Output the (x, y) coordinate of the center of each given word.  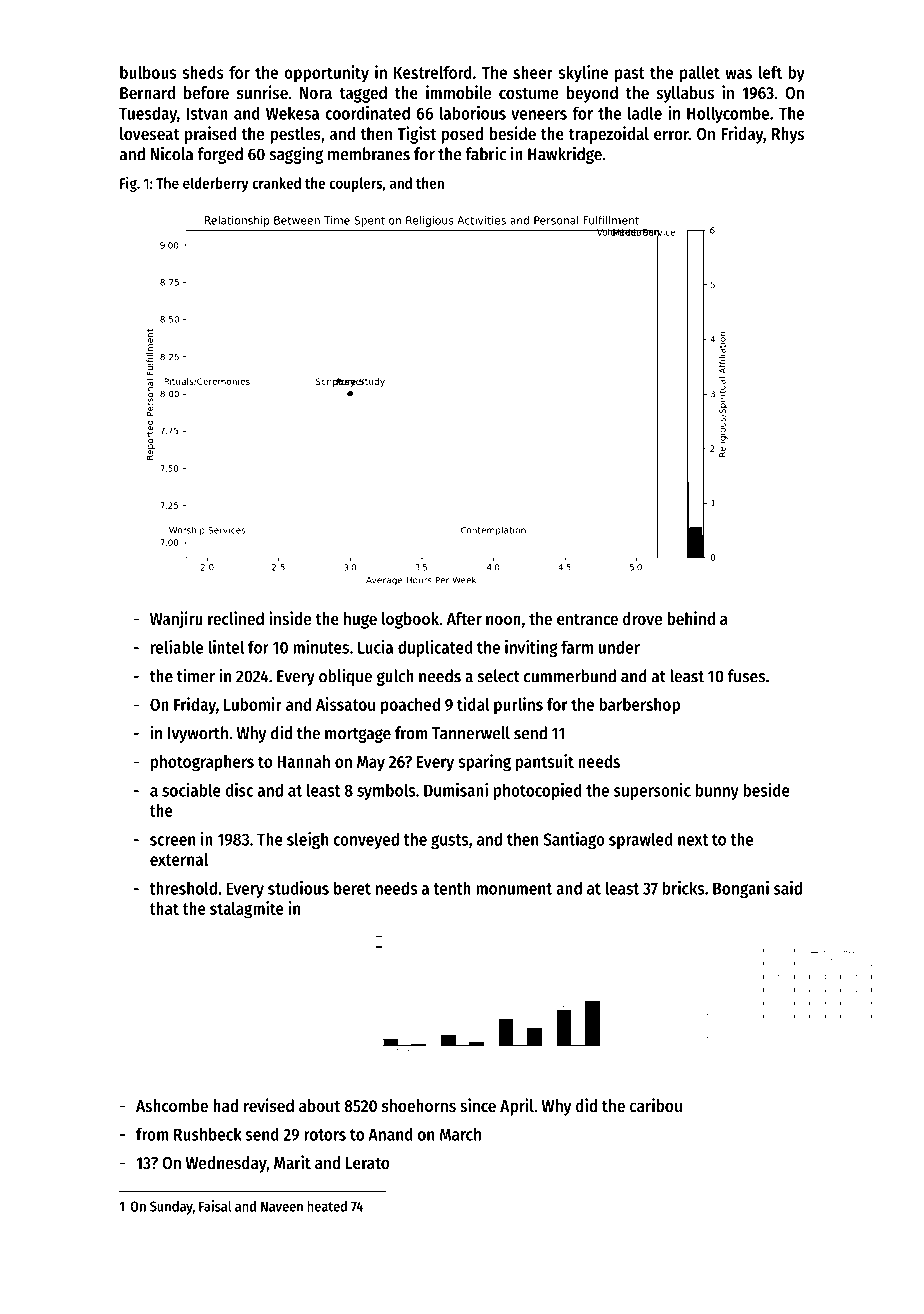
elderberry (216, 184)
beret (352, 888)
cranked (276, 183)
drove (642, 618)
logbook (410, 620)
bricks (683, 888)
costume (528, 93)
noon (503, 620)
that (164, 908)
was (738, 74)
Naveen (282, 1206)
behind (691, 618)
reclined (236, 618)
